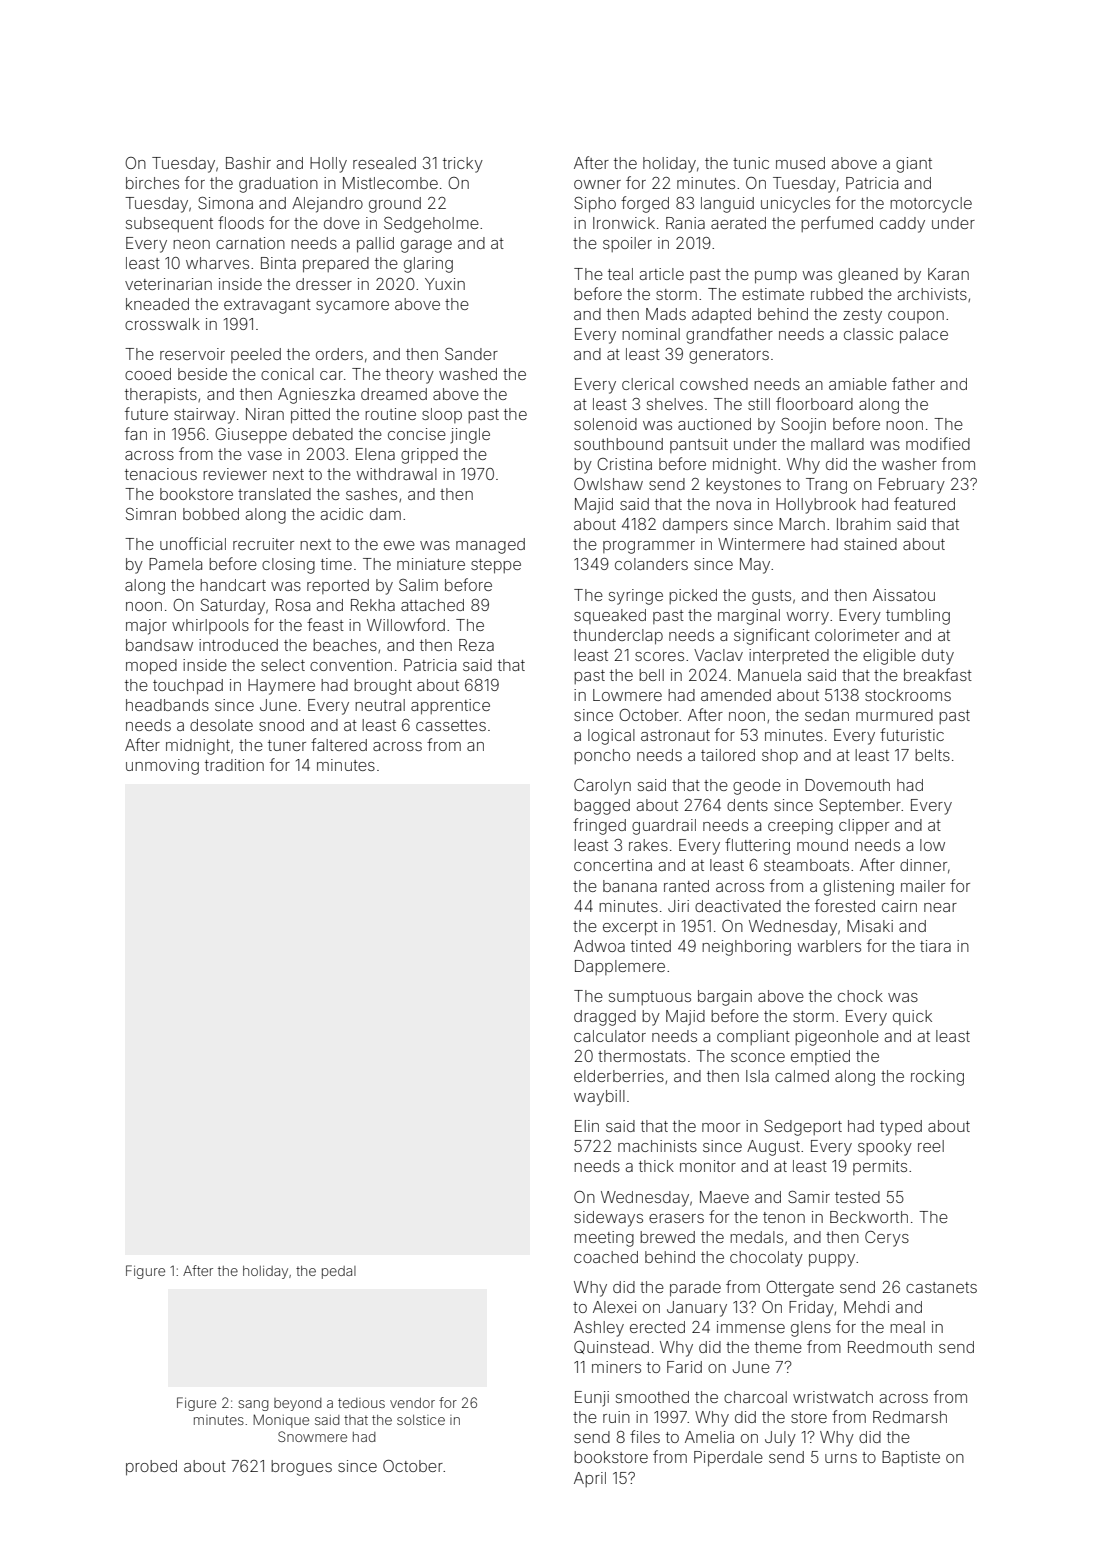 The width and height of the screenshot is (1103, 1567). What do you see at coordinates (599, 946) in the screenshot?
I see `Adwoa` at bounding box center [599, 946].
